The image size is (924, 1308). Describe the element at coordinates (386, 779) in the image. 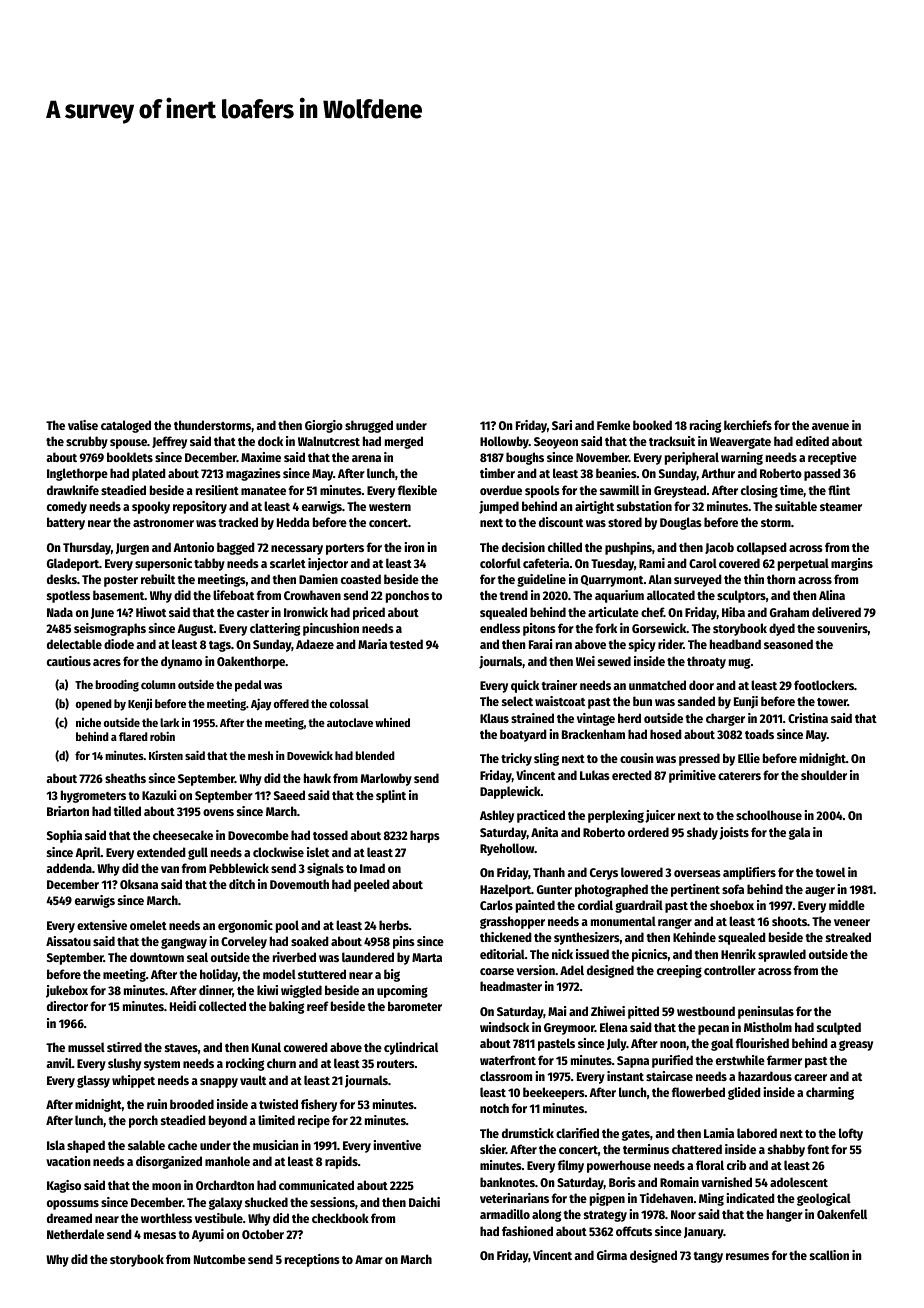

I see `Marlowby` at that location.
